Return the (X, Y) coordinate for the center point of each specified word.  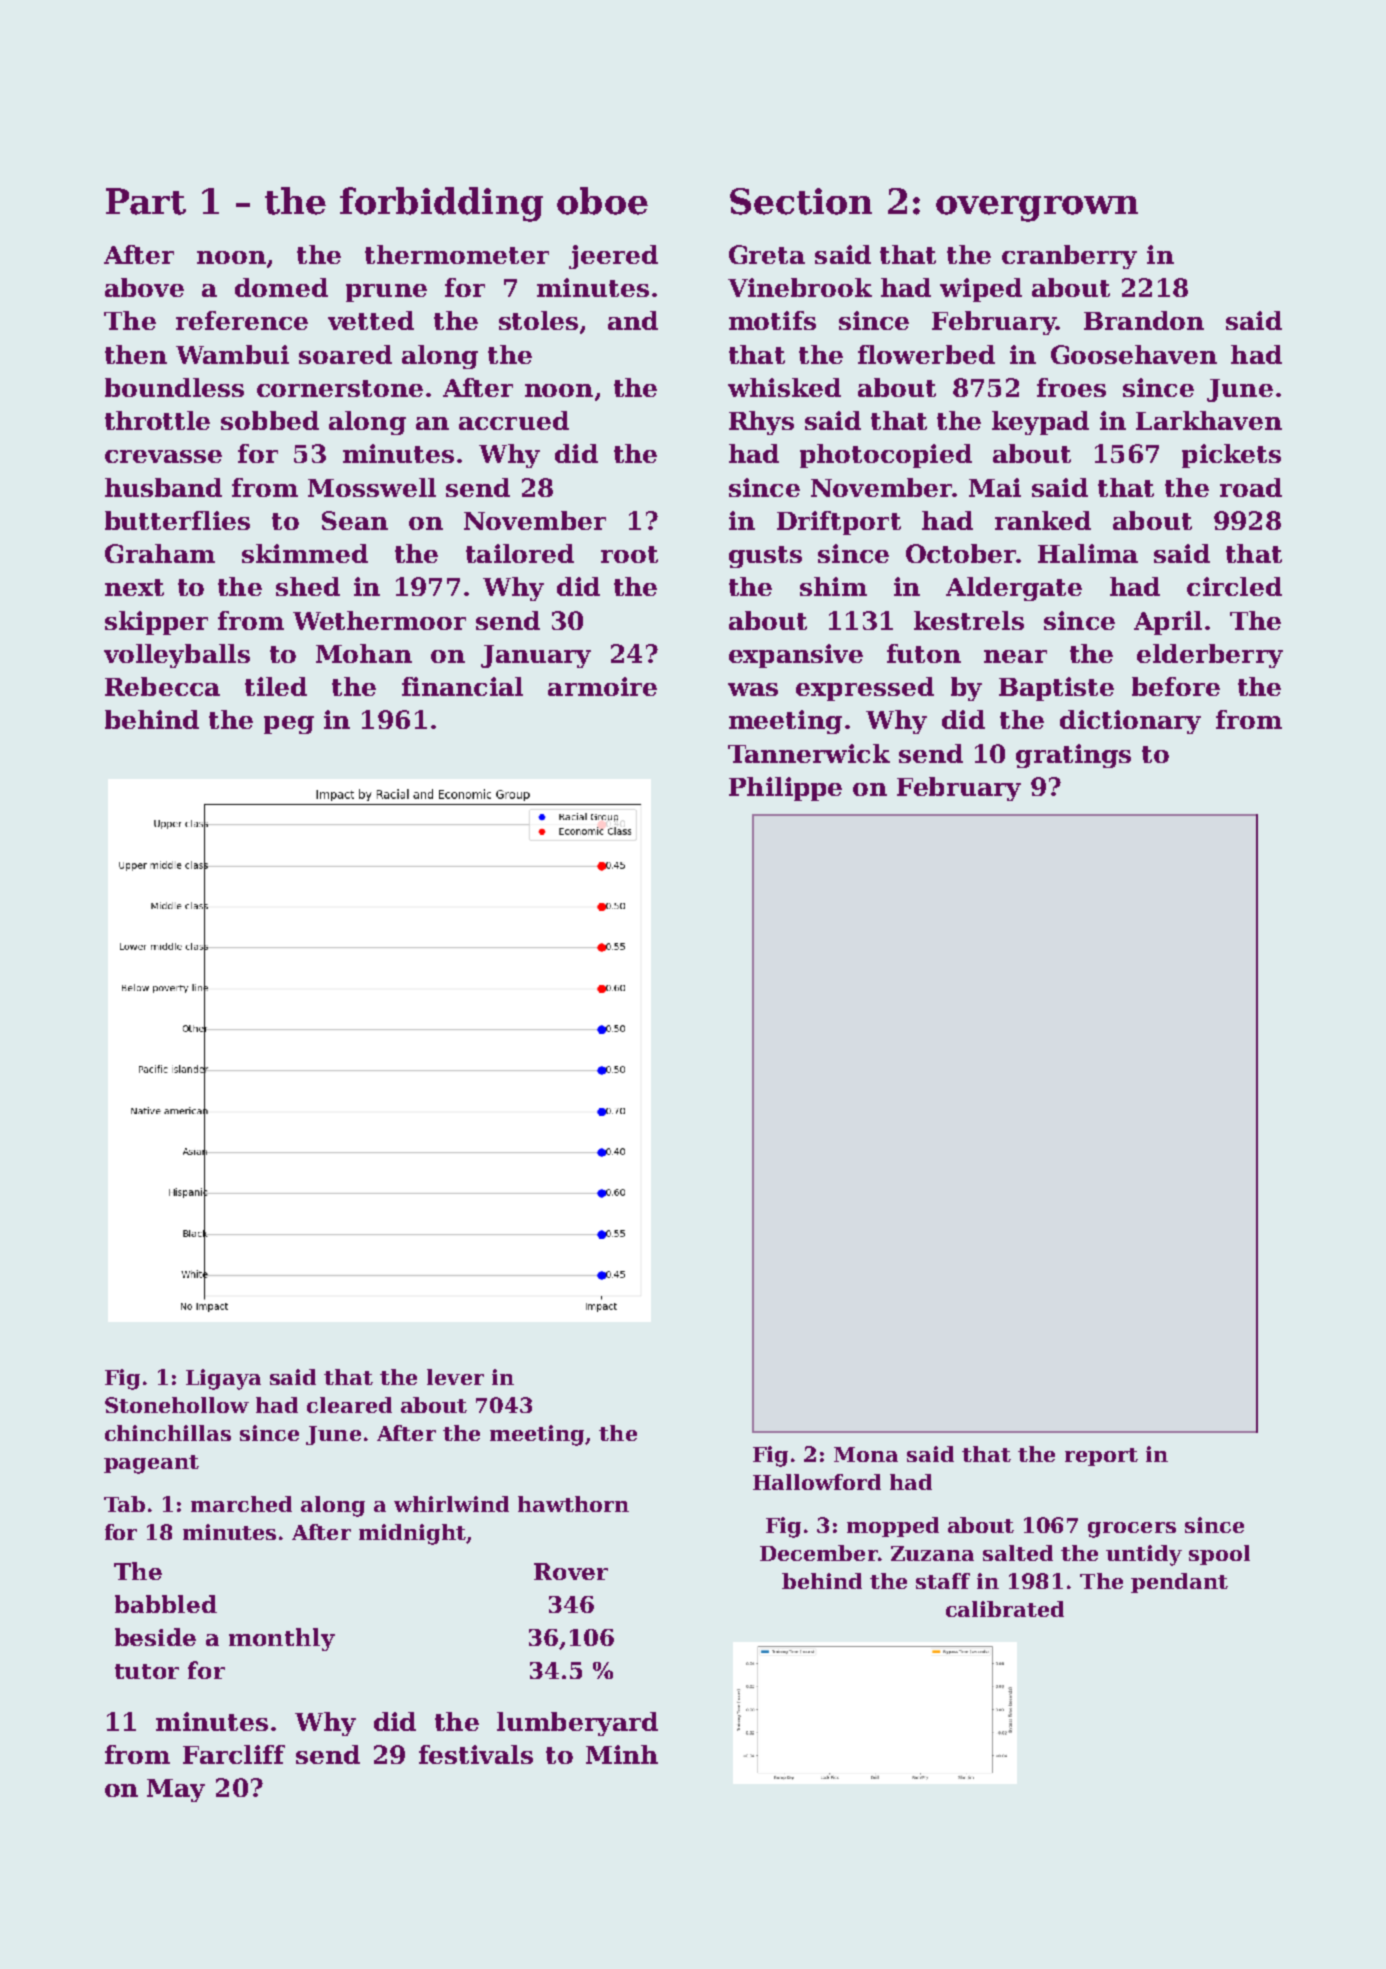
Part (146, 201)
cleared (349, 1405)
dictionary (1130, 722)
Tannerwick (809, 753)
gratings (1073, 756)
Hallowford (817, 1482)
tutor (147, 1671)
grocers (1132, 1530)
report (1101, 1457)
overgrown (1037, 209)
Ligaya (223, 1379)
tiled (276, 686)
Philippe (785, 789)
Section (801, 201)
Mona (866, 1454)
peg (289, 725)
